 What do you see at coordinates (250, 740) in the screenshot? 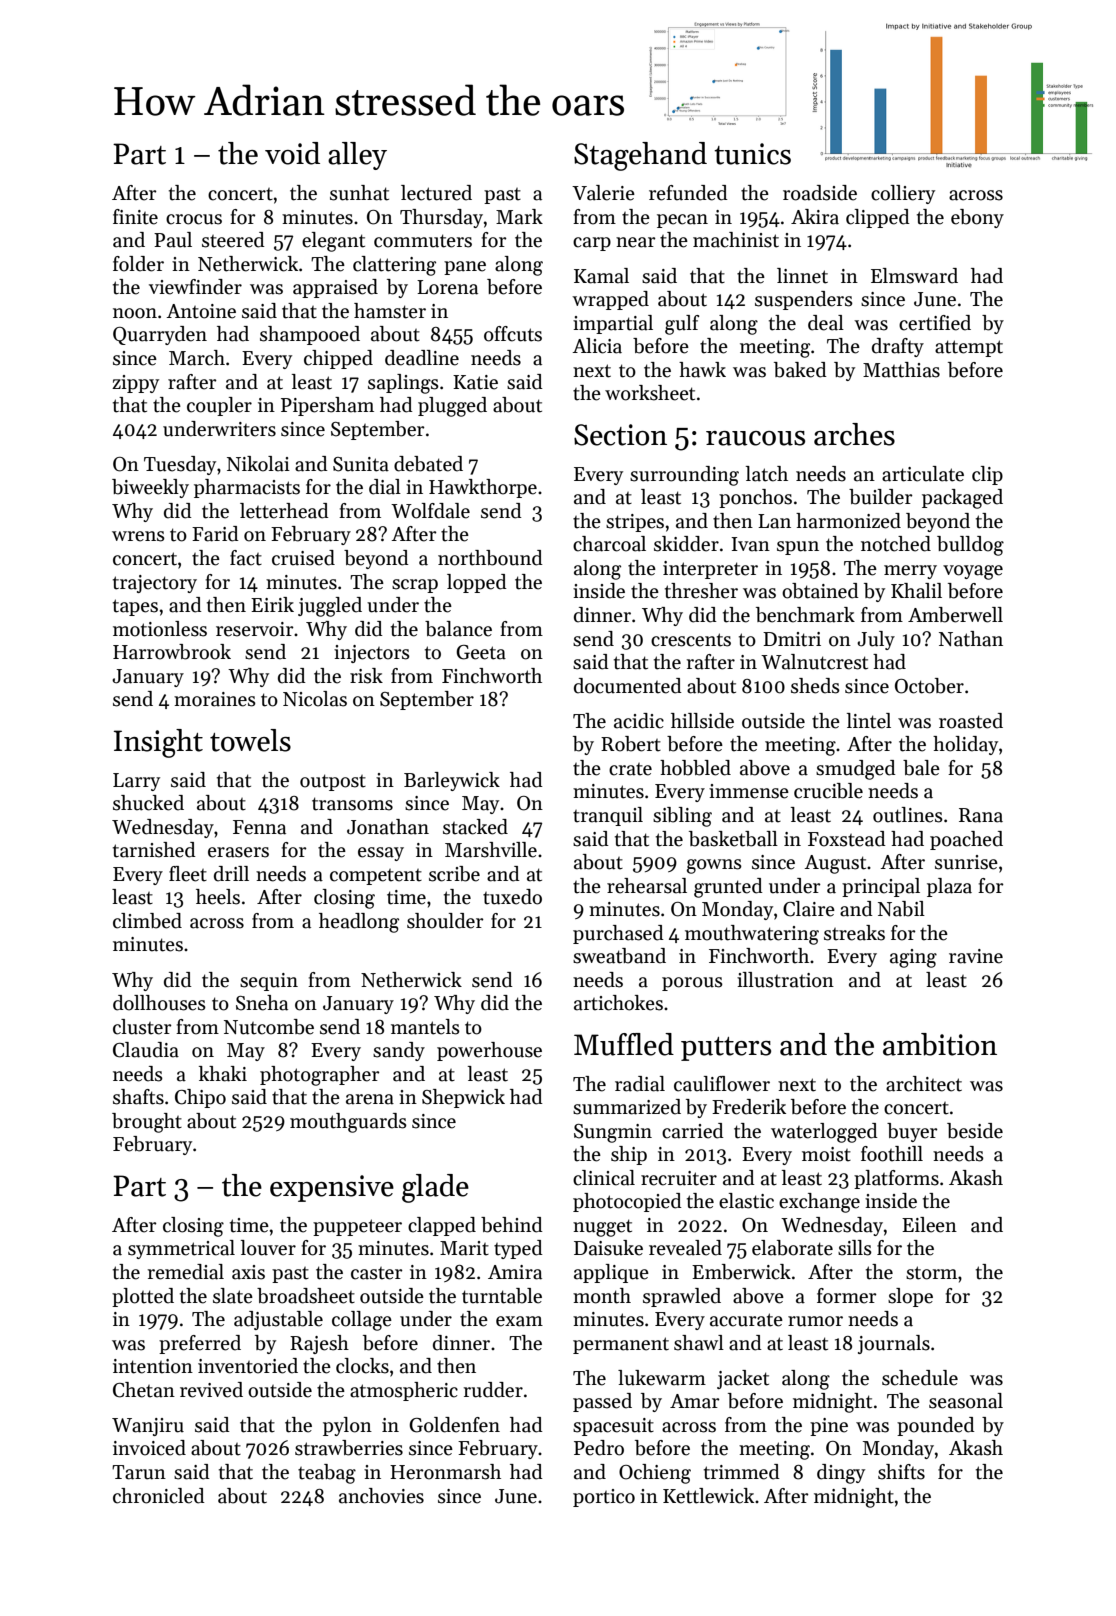
I see `towels` at bounding box center [250, 740].
